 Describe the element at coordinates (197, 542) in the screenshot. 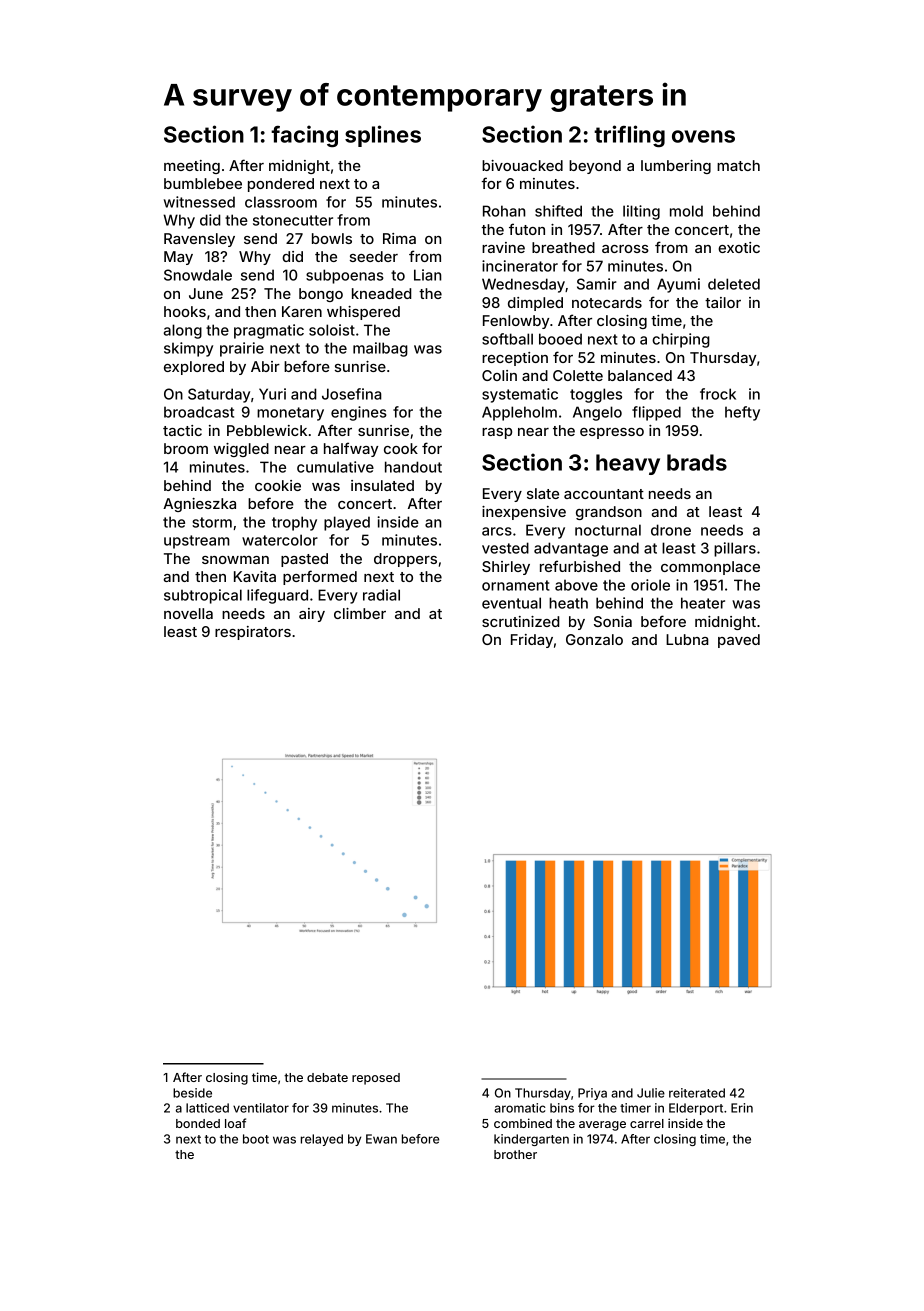

I see `upstream` at that location.
